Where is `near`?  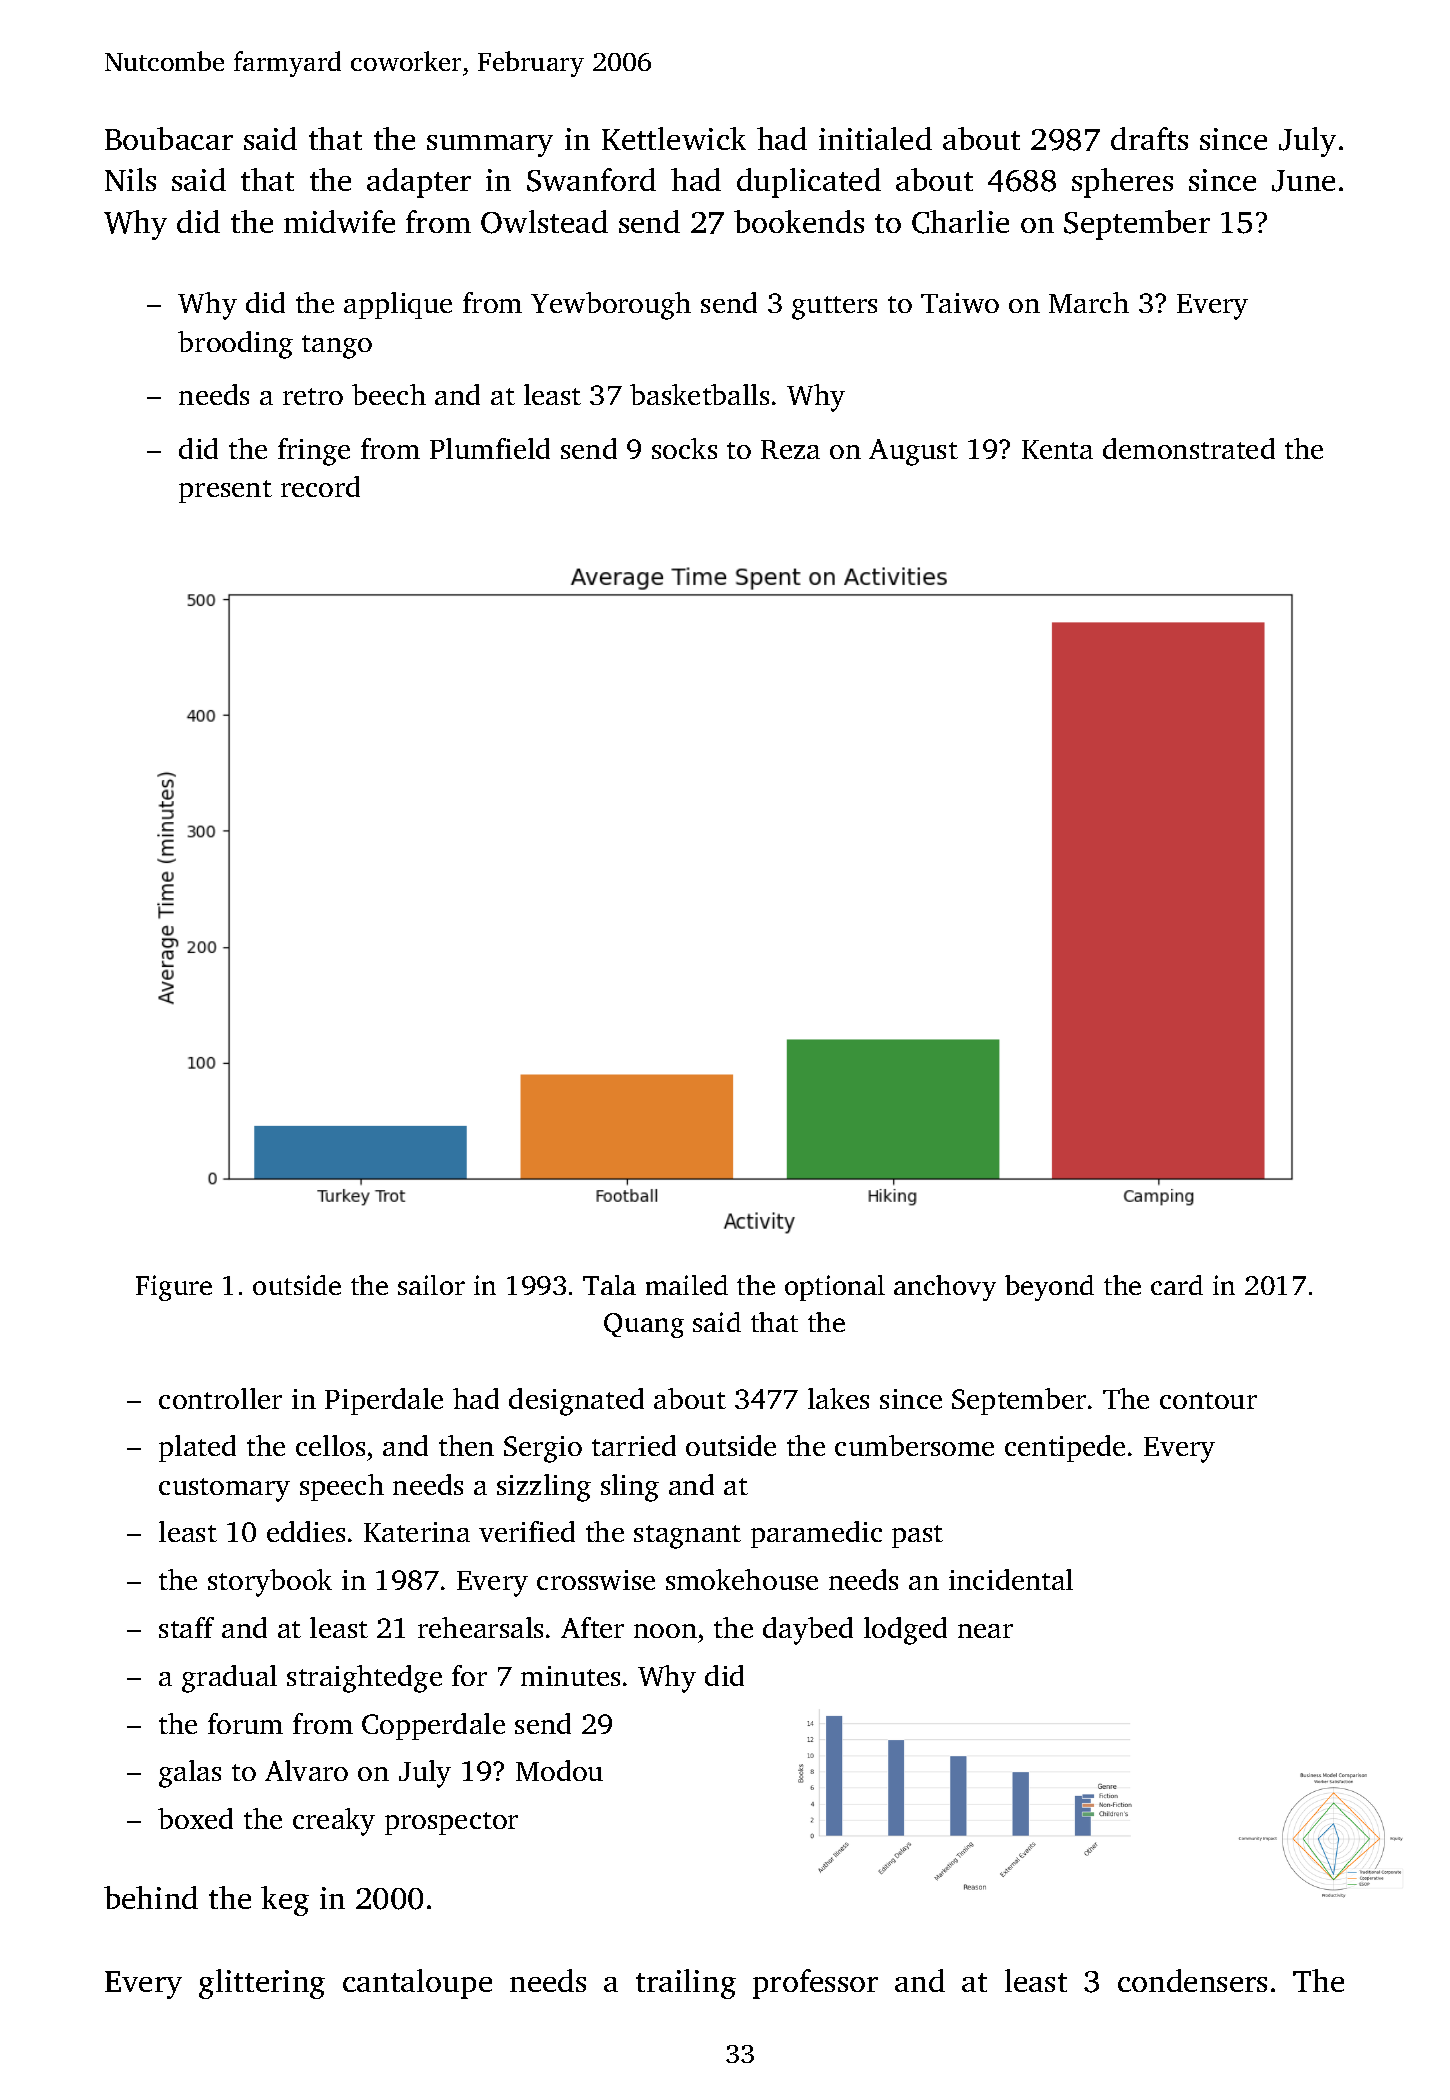 near is located at coordinates (985, 1631).
